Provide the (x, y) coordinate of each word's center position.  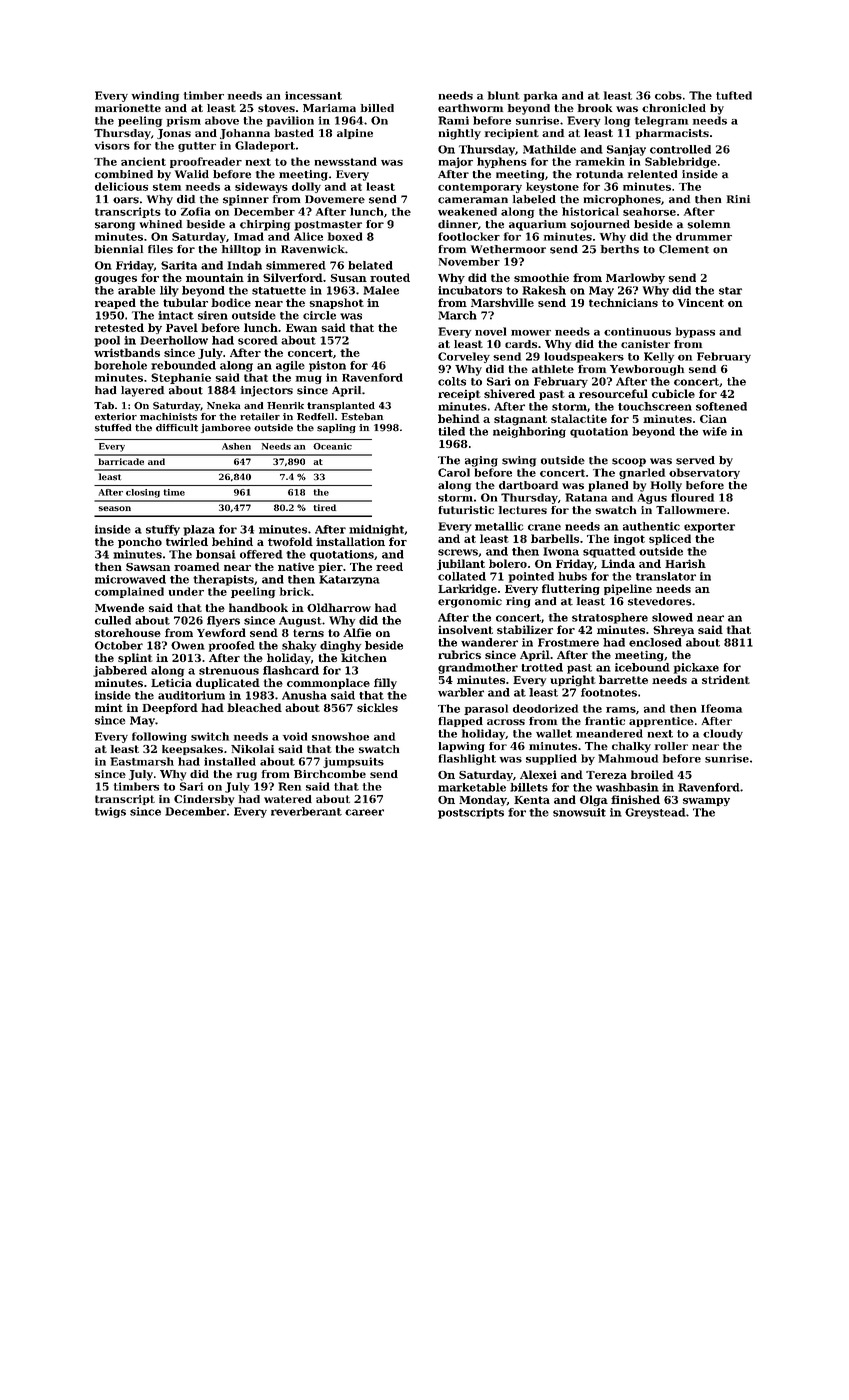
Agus (652, 498)
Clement (684, 249)
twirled (187, 541)
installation (350, 541)
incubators (470, 290)
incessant (313, 95)
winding (155, 96)
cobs (668, 95)
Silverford (293, 277)
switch (210, 736)
